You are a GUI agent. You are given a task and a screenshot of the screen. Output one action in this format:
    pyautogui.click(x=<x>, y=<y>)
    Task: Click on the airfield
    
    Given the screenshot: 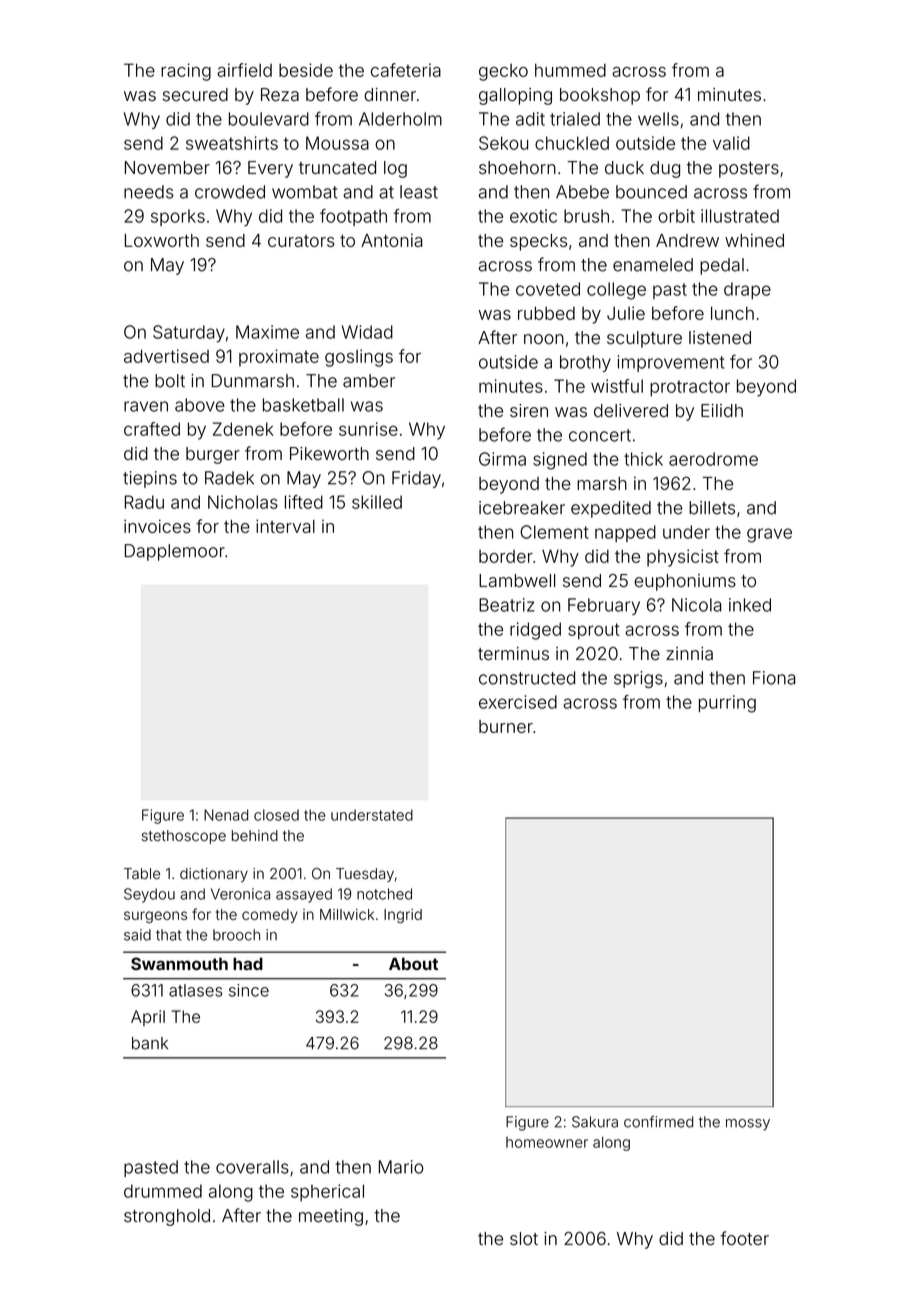 What is the action you would take?
    pyautogui.click(x=244, y=70)
